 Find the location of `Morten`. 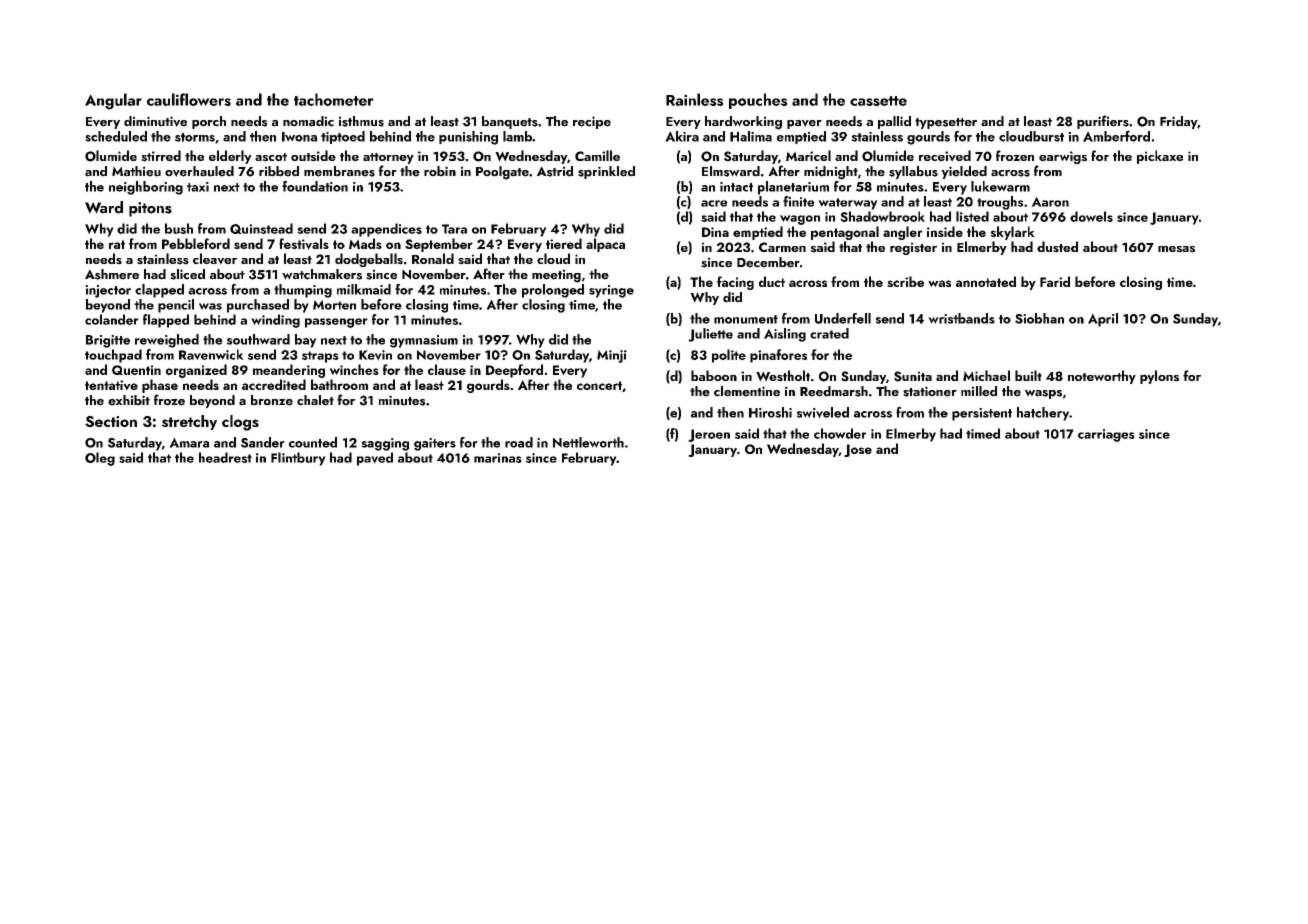

Morten is located at coordinates (334, 305).
